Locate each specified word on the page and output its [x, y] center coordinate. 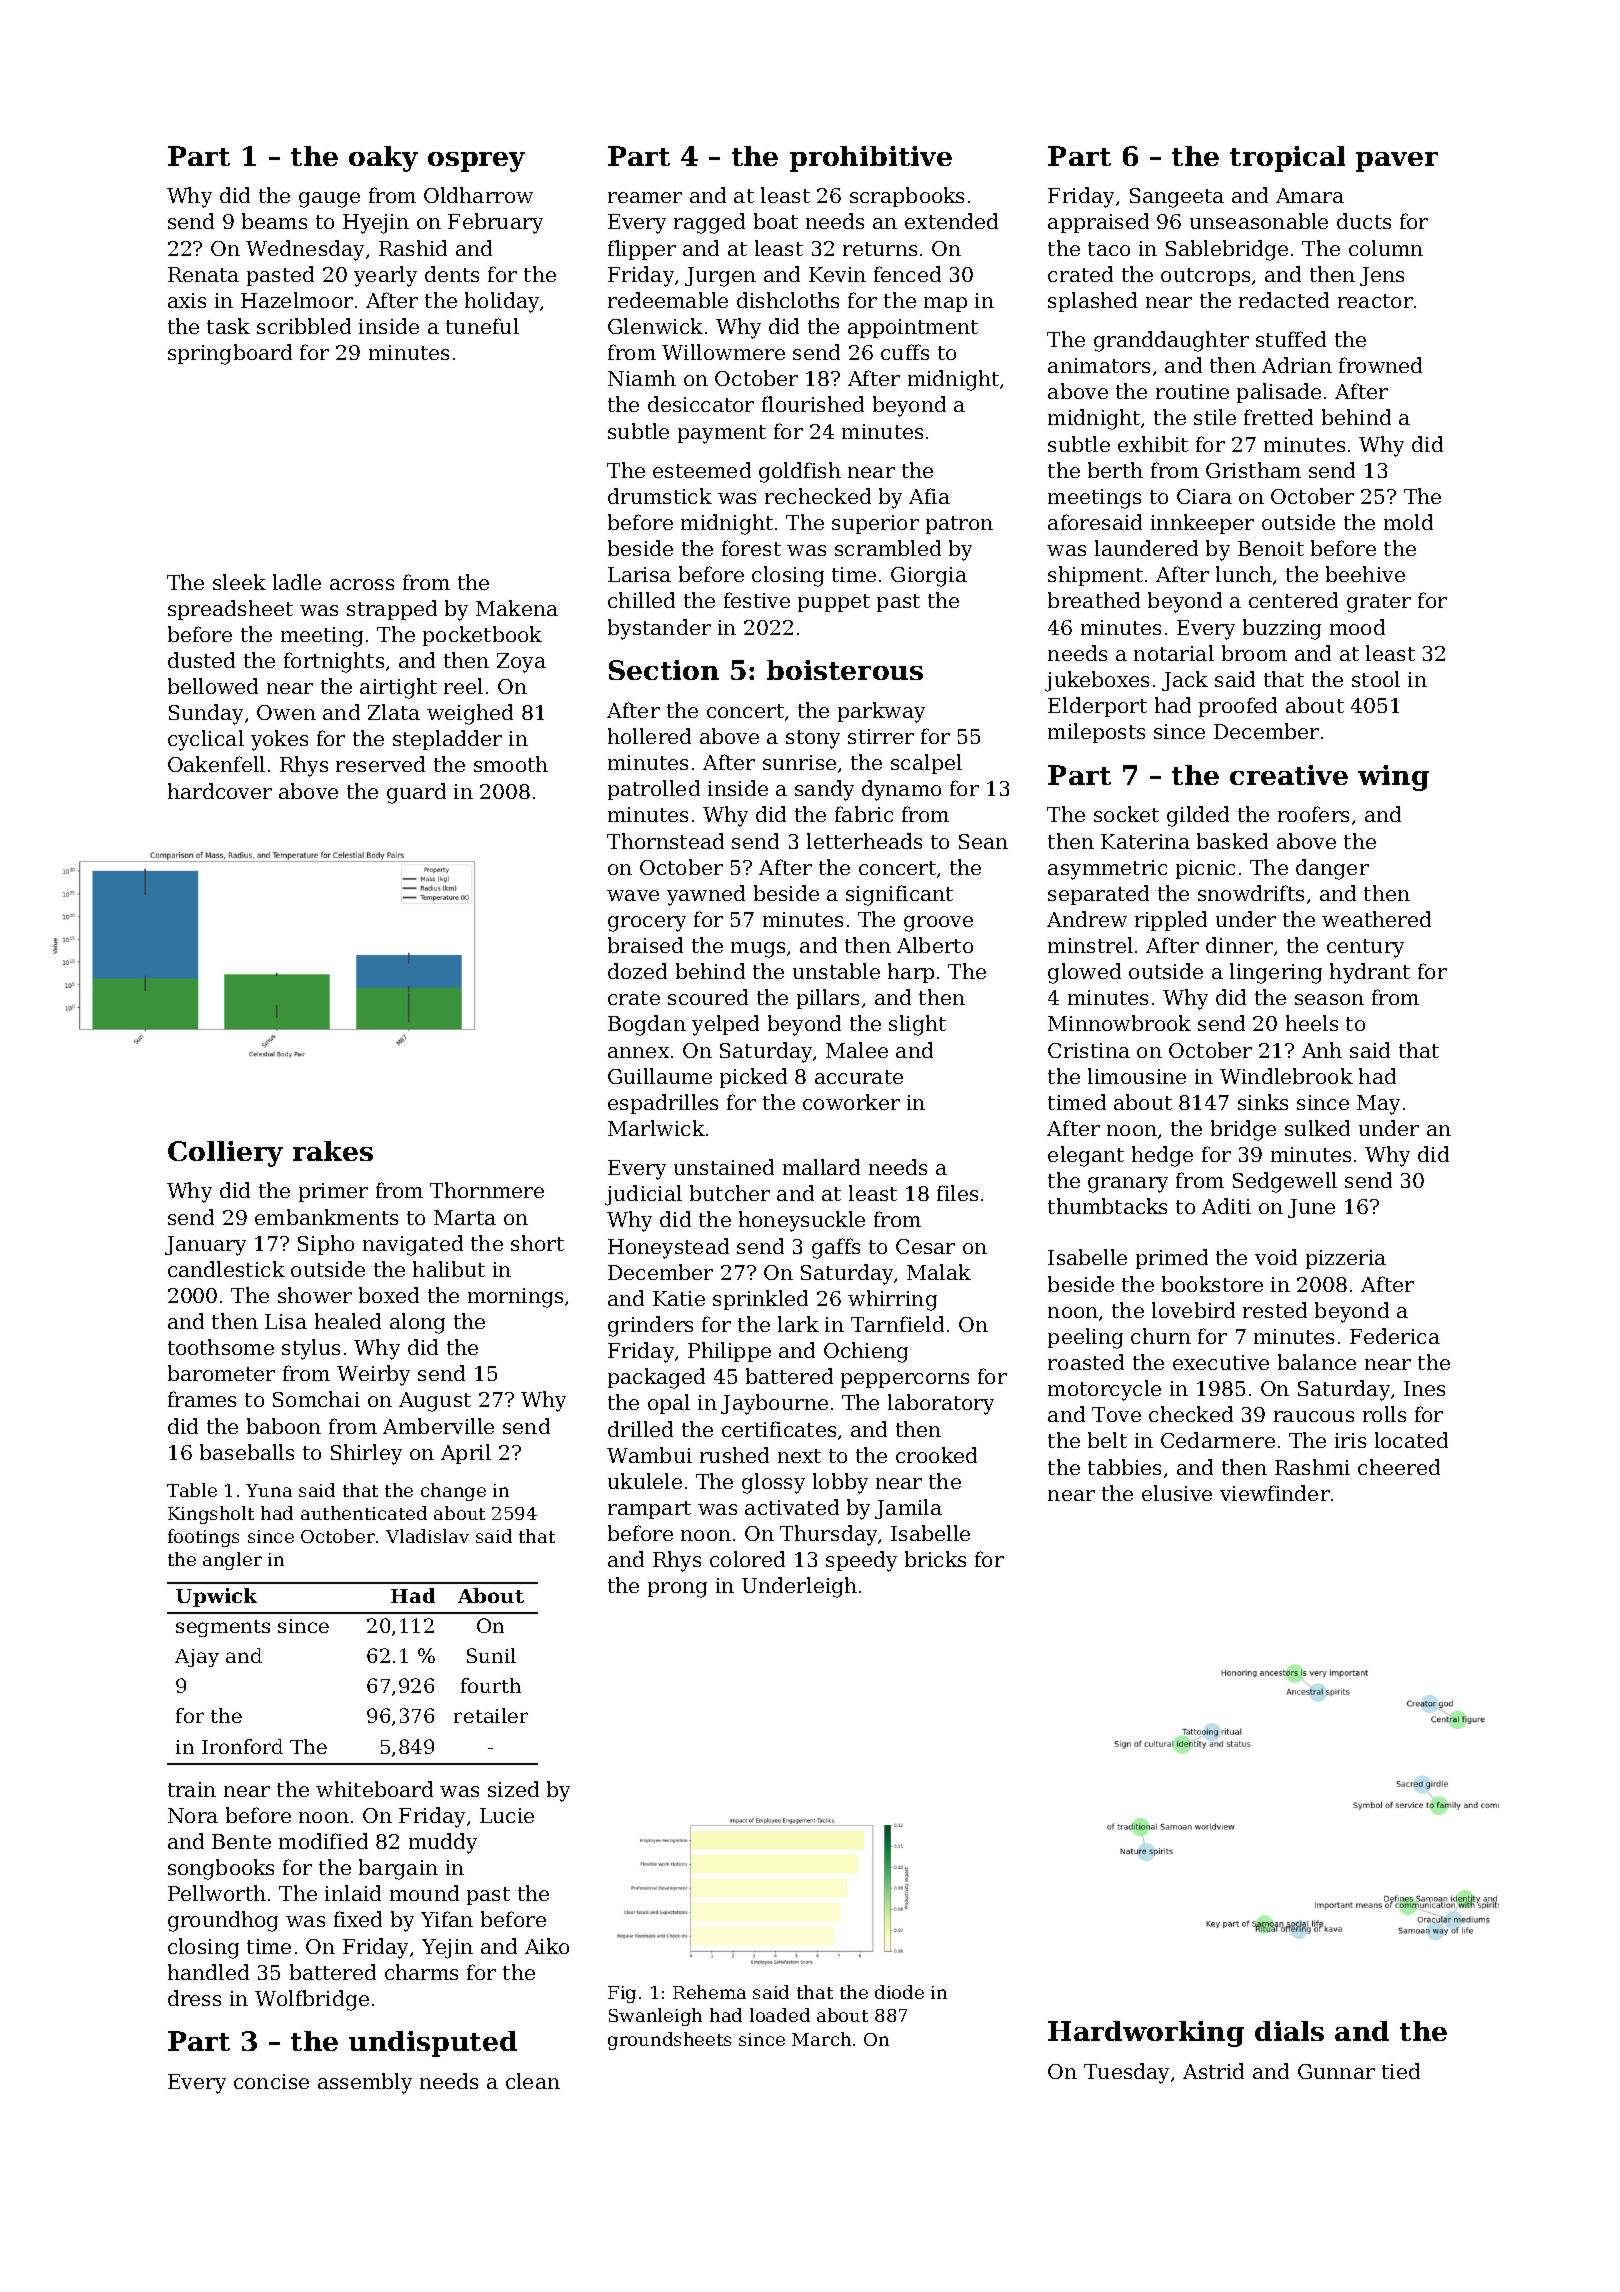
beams [274, 221]
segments [223, 1628]
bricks [935, 1559]
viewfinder [1275, 1493]
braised [645, 945]
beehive [1365, 574]
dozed [637, 971]
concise [271, 2081]
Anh [1322, 1050]
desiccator [701, 404]
